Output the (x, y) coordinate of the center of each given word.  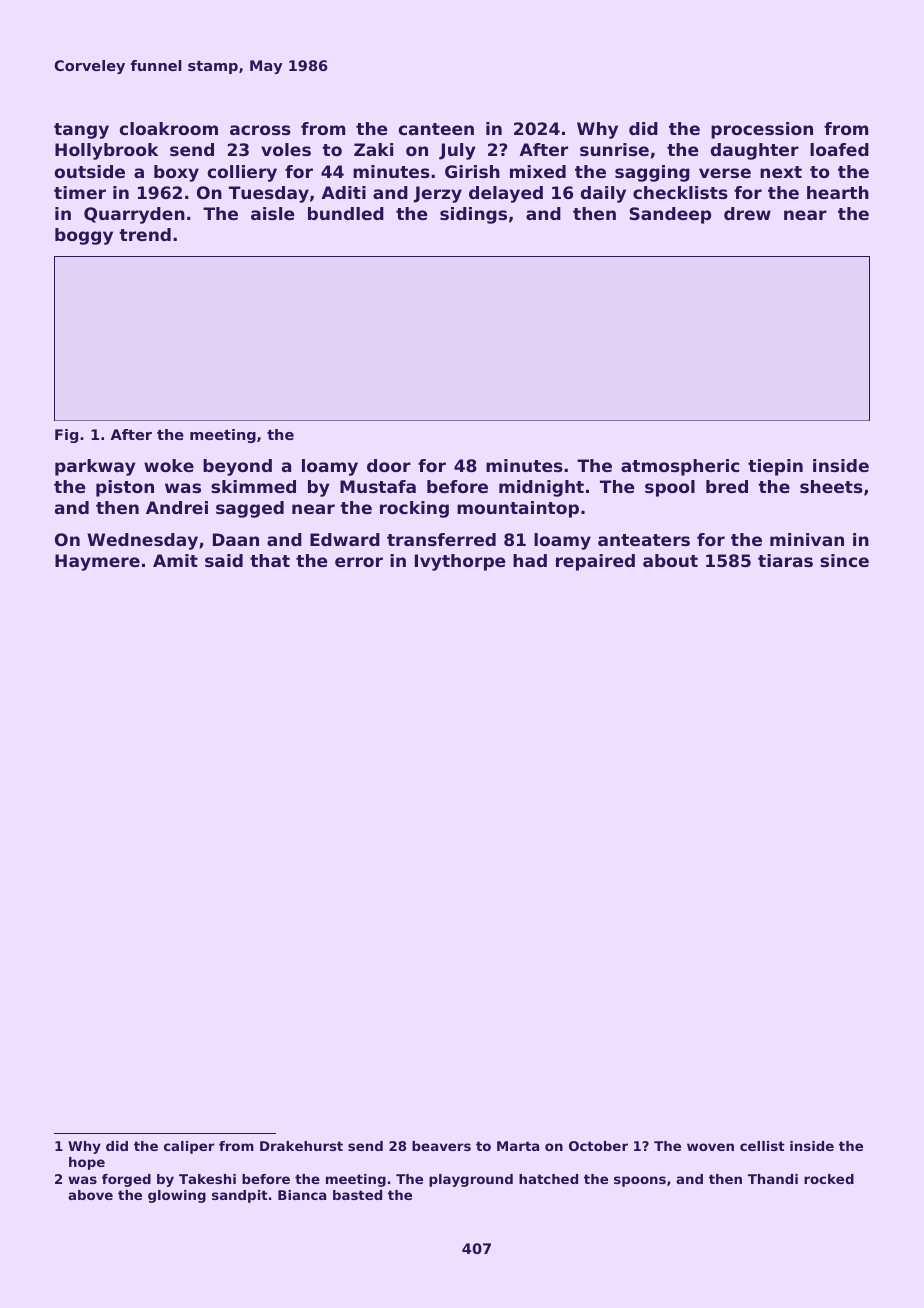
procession (762, 130)
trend (145, 234)
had (530, 560)
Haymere (97, 562)
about (670, 560)
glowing (177, 1196)
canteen (436, 129)
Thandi (773, 1179)
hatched (548, 1179)
